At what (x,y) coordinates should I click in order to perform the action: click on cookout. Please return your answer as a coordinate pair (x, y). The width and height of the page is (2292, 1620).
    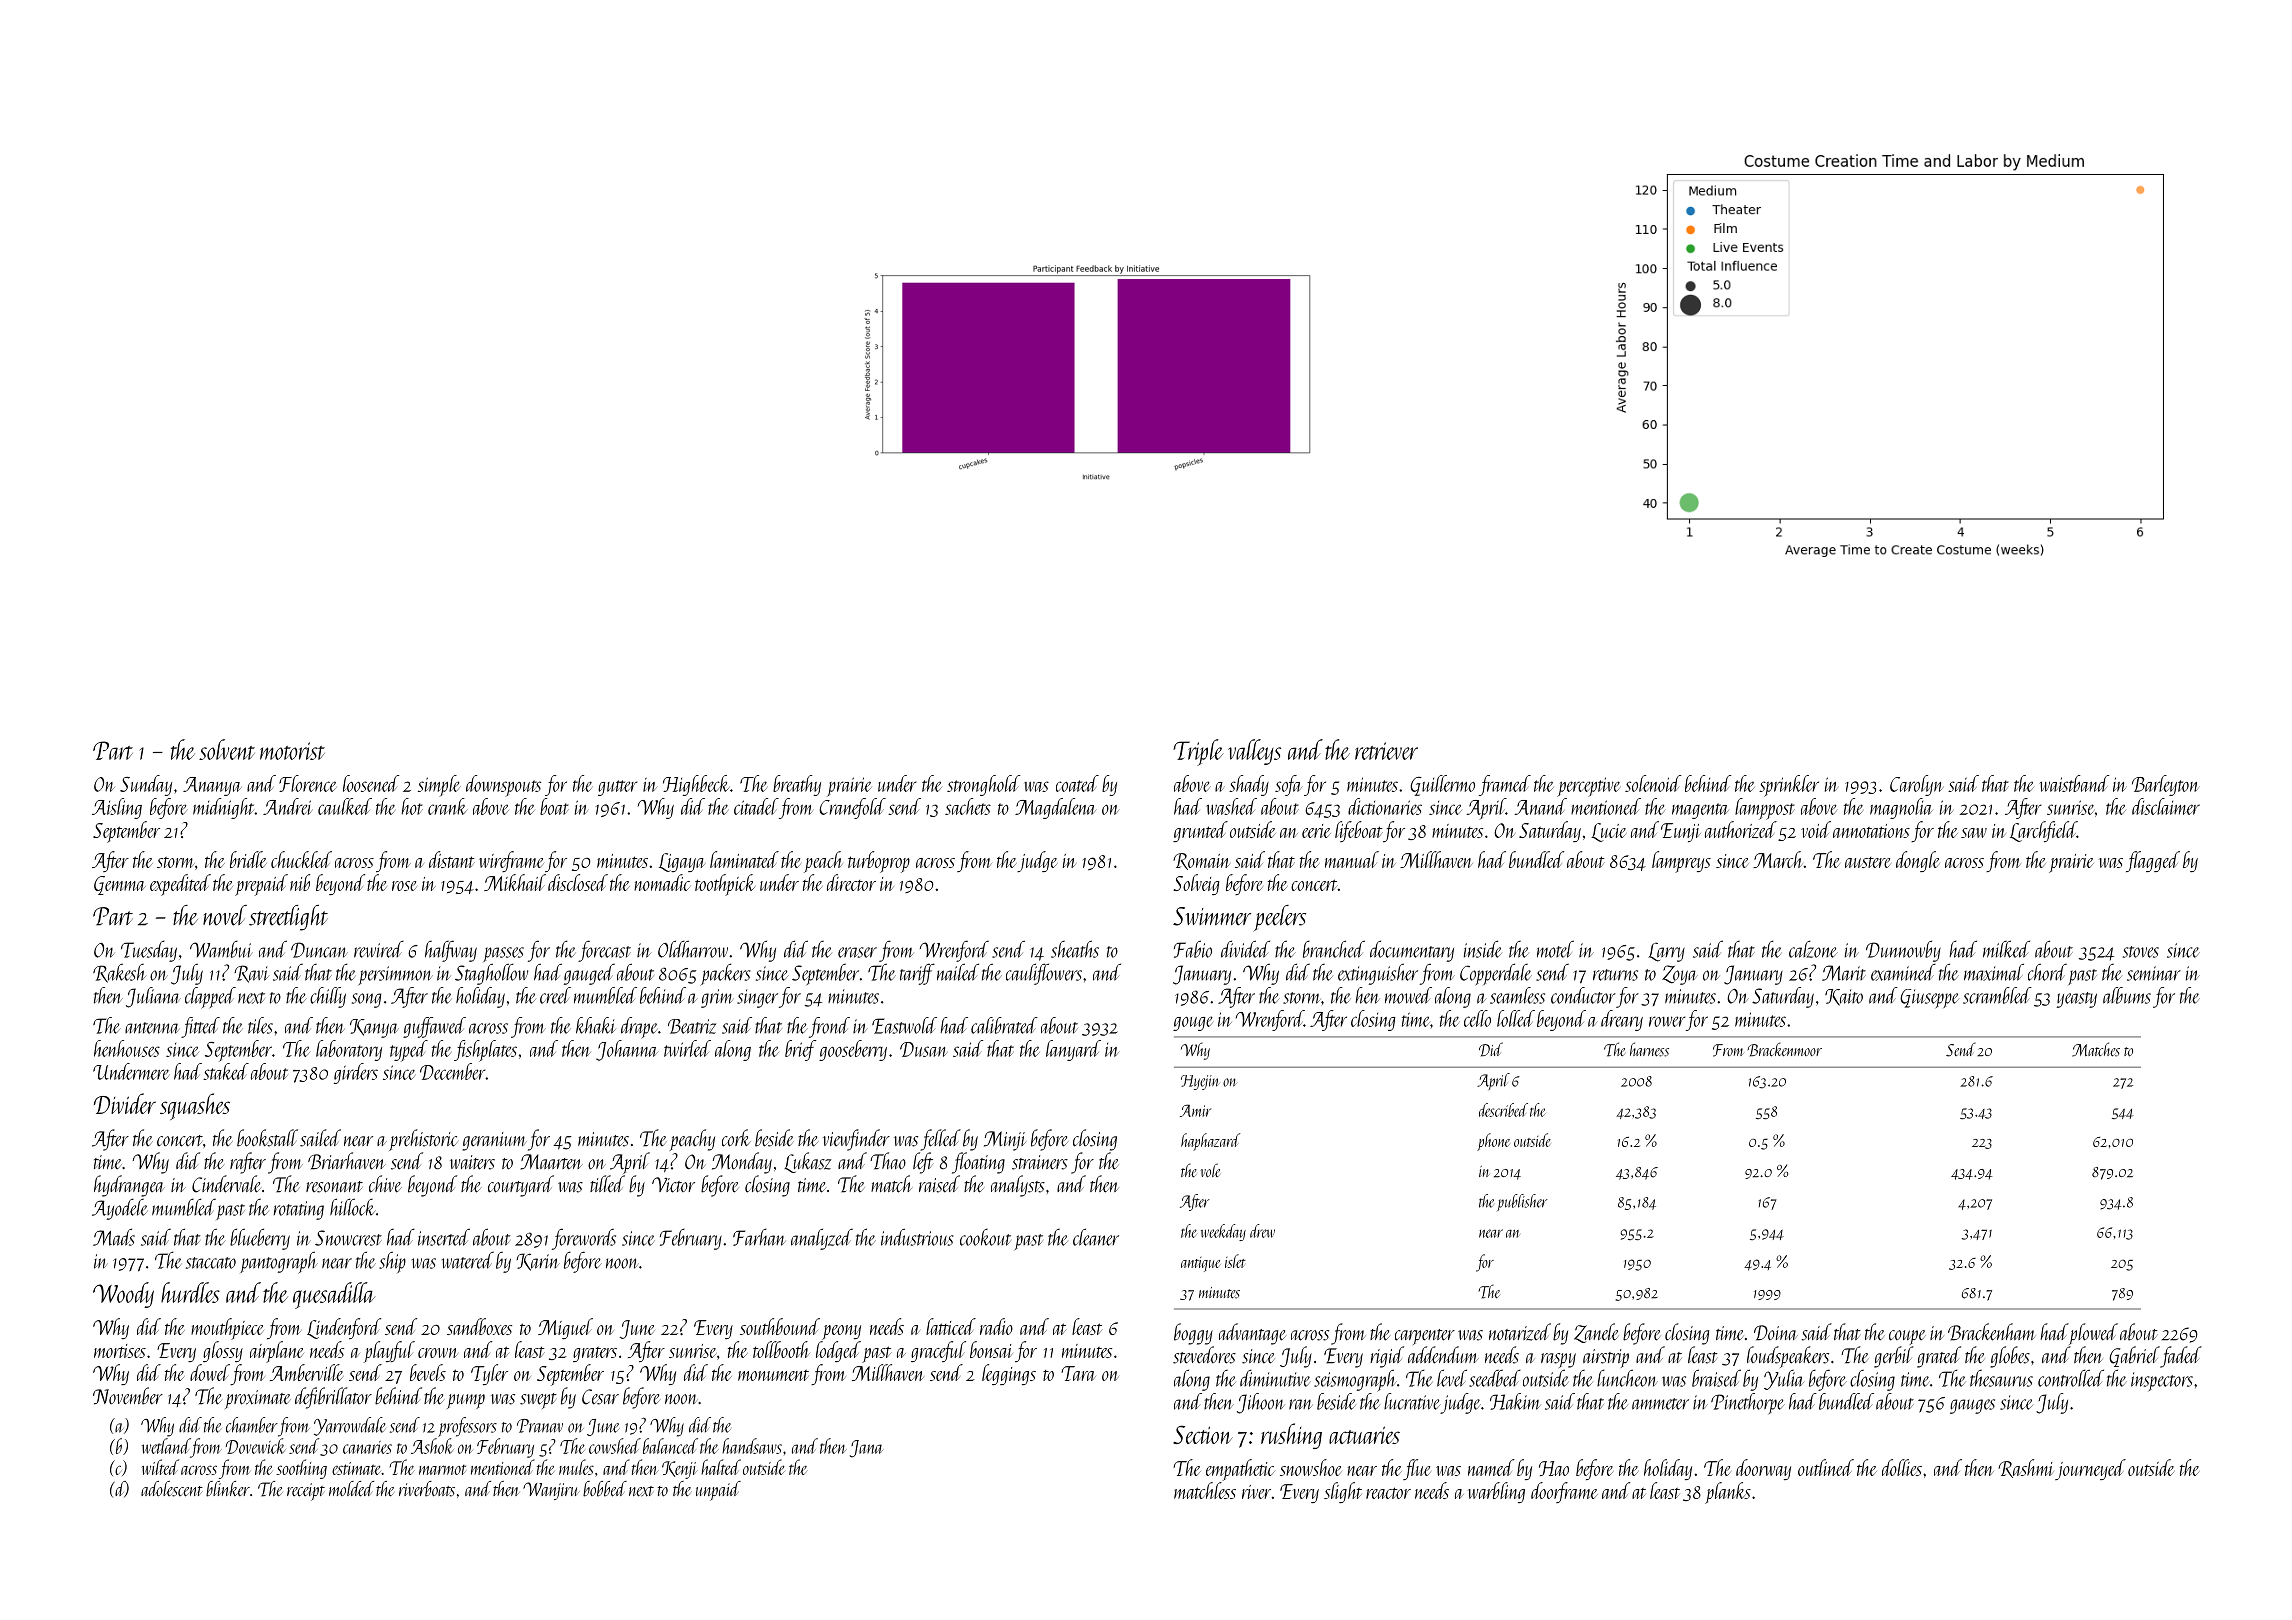
    Looking at the image, I should click on (985, 1237).
